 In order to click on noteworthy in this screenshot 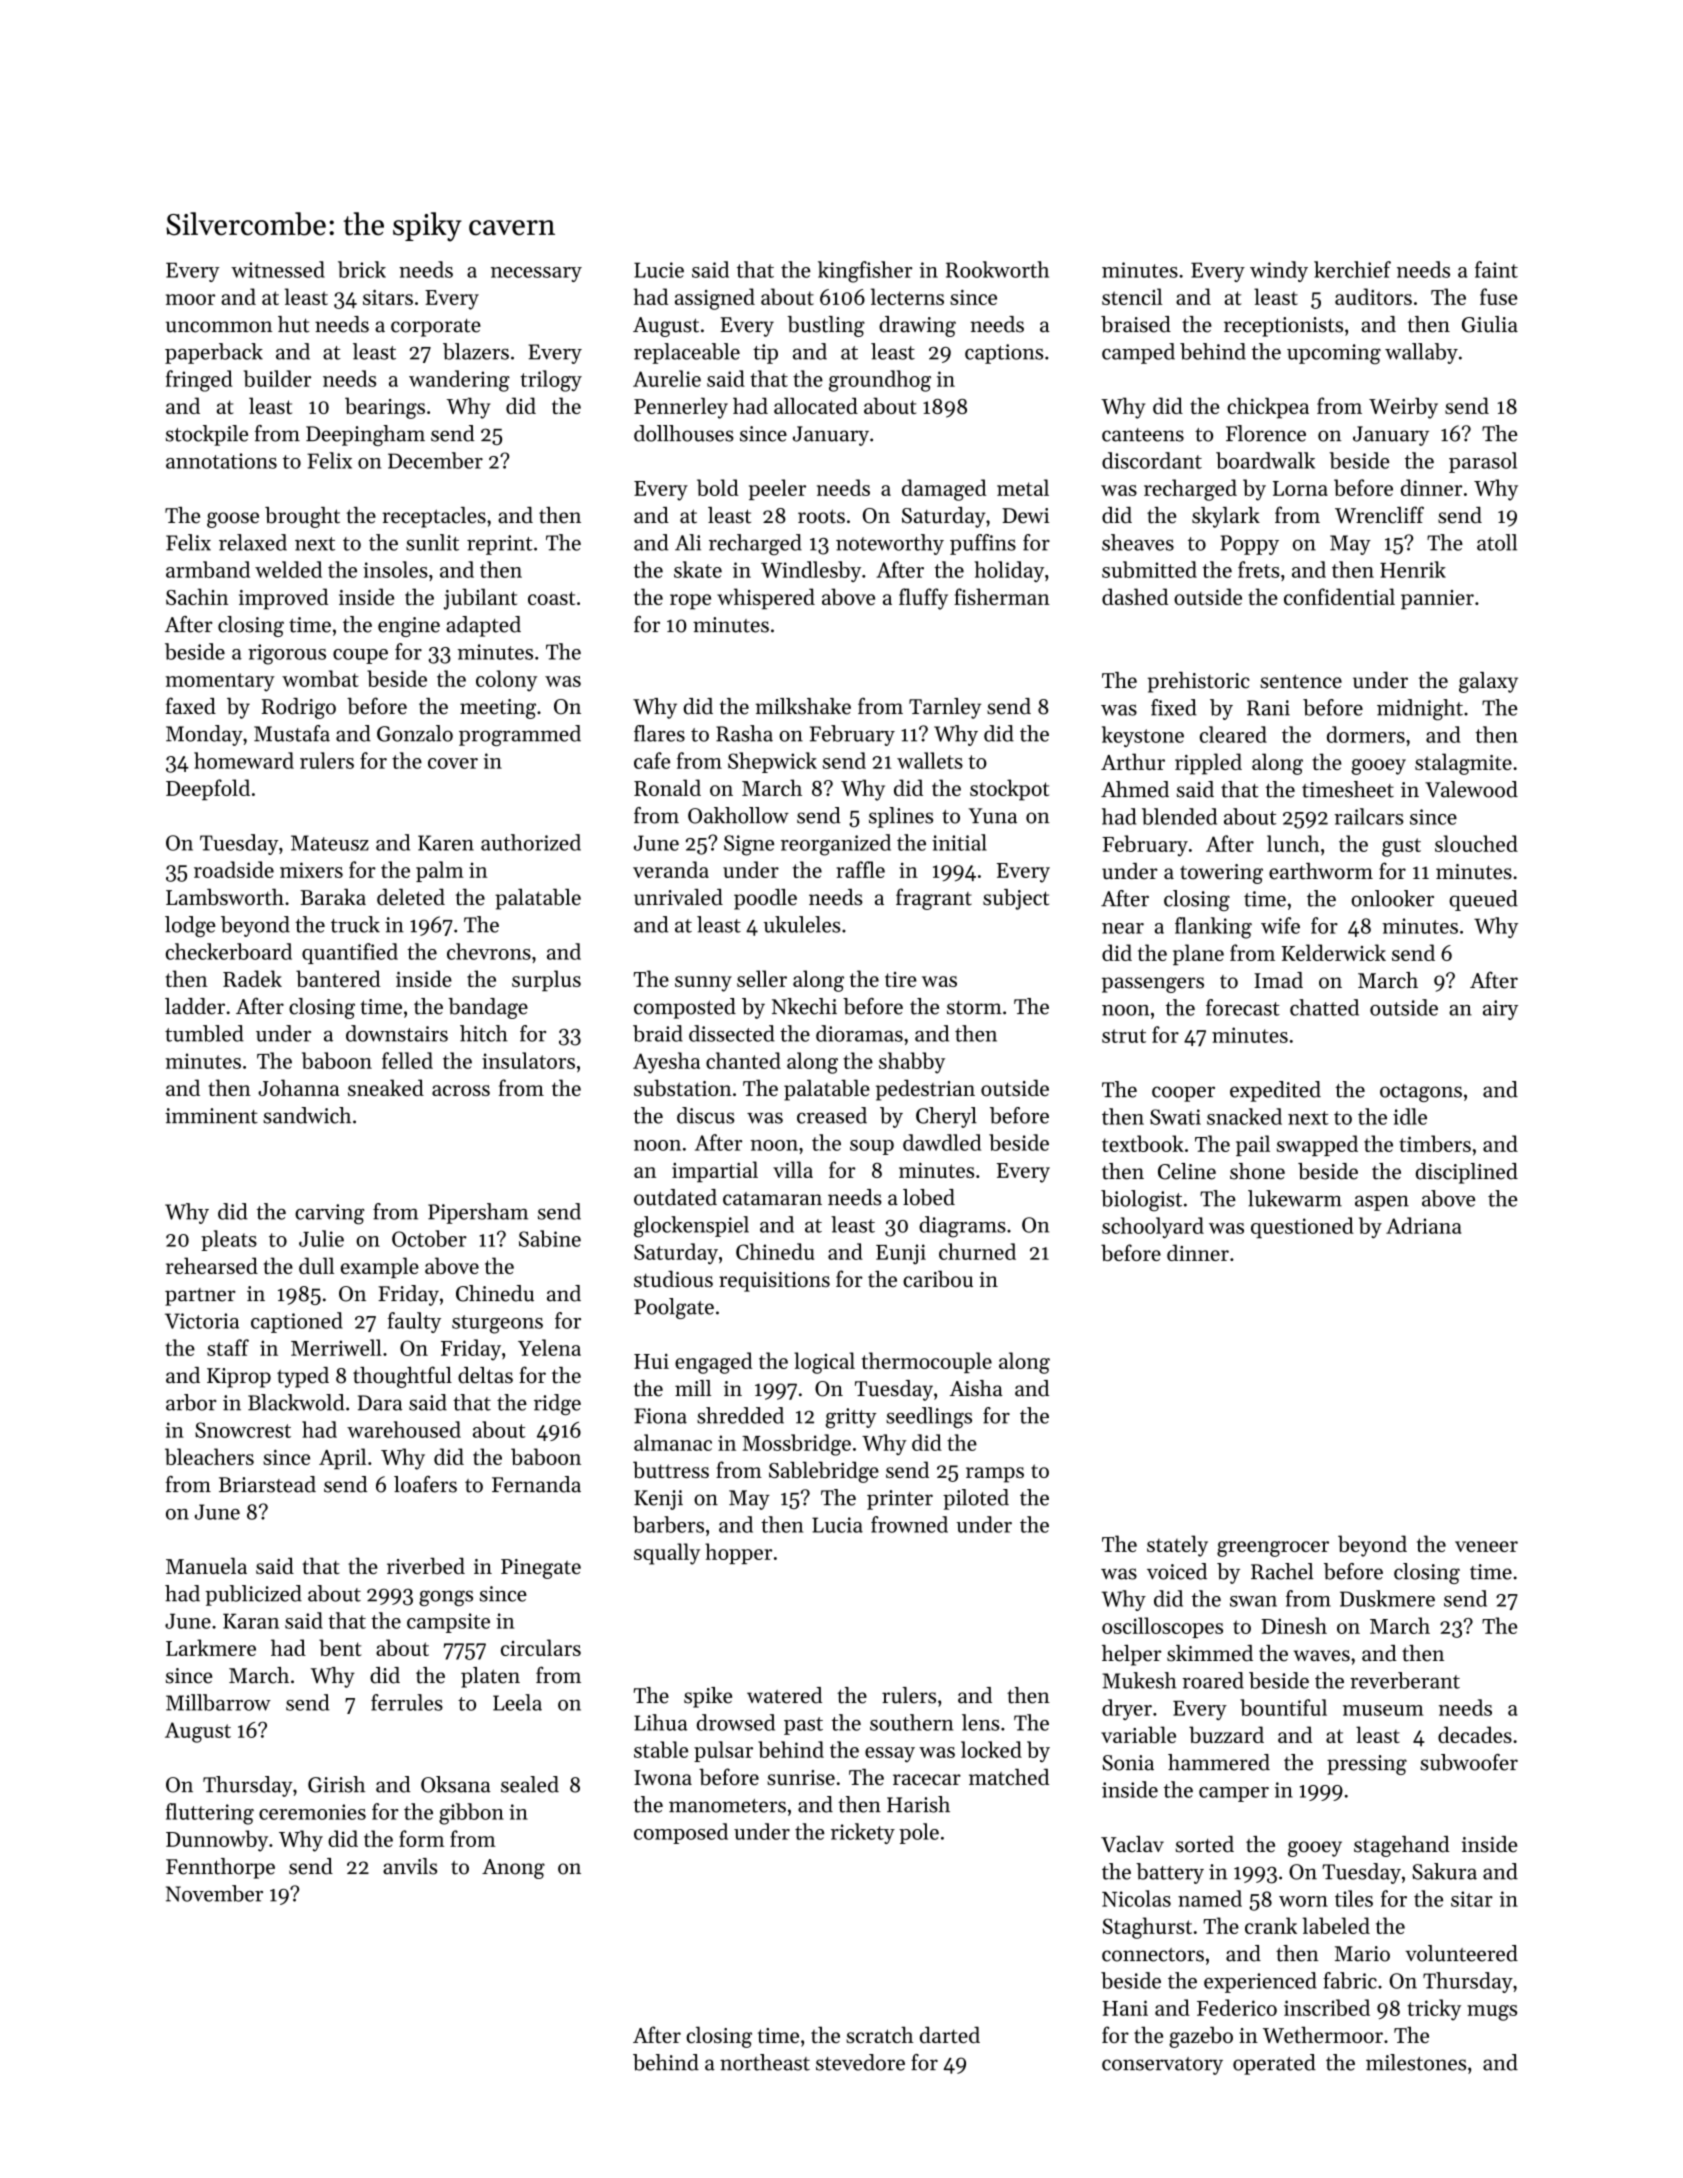, I will do `click(890, 544)`.
